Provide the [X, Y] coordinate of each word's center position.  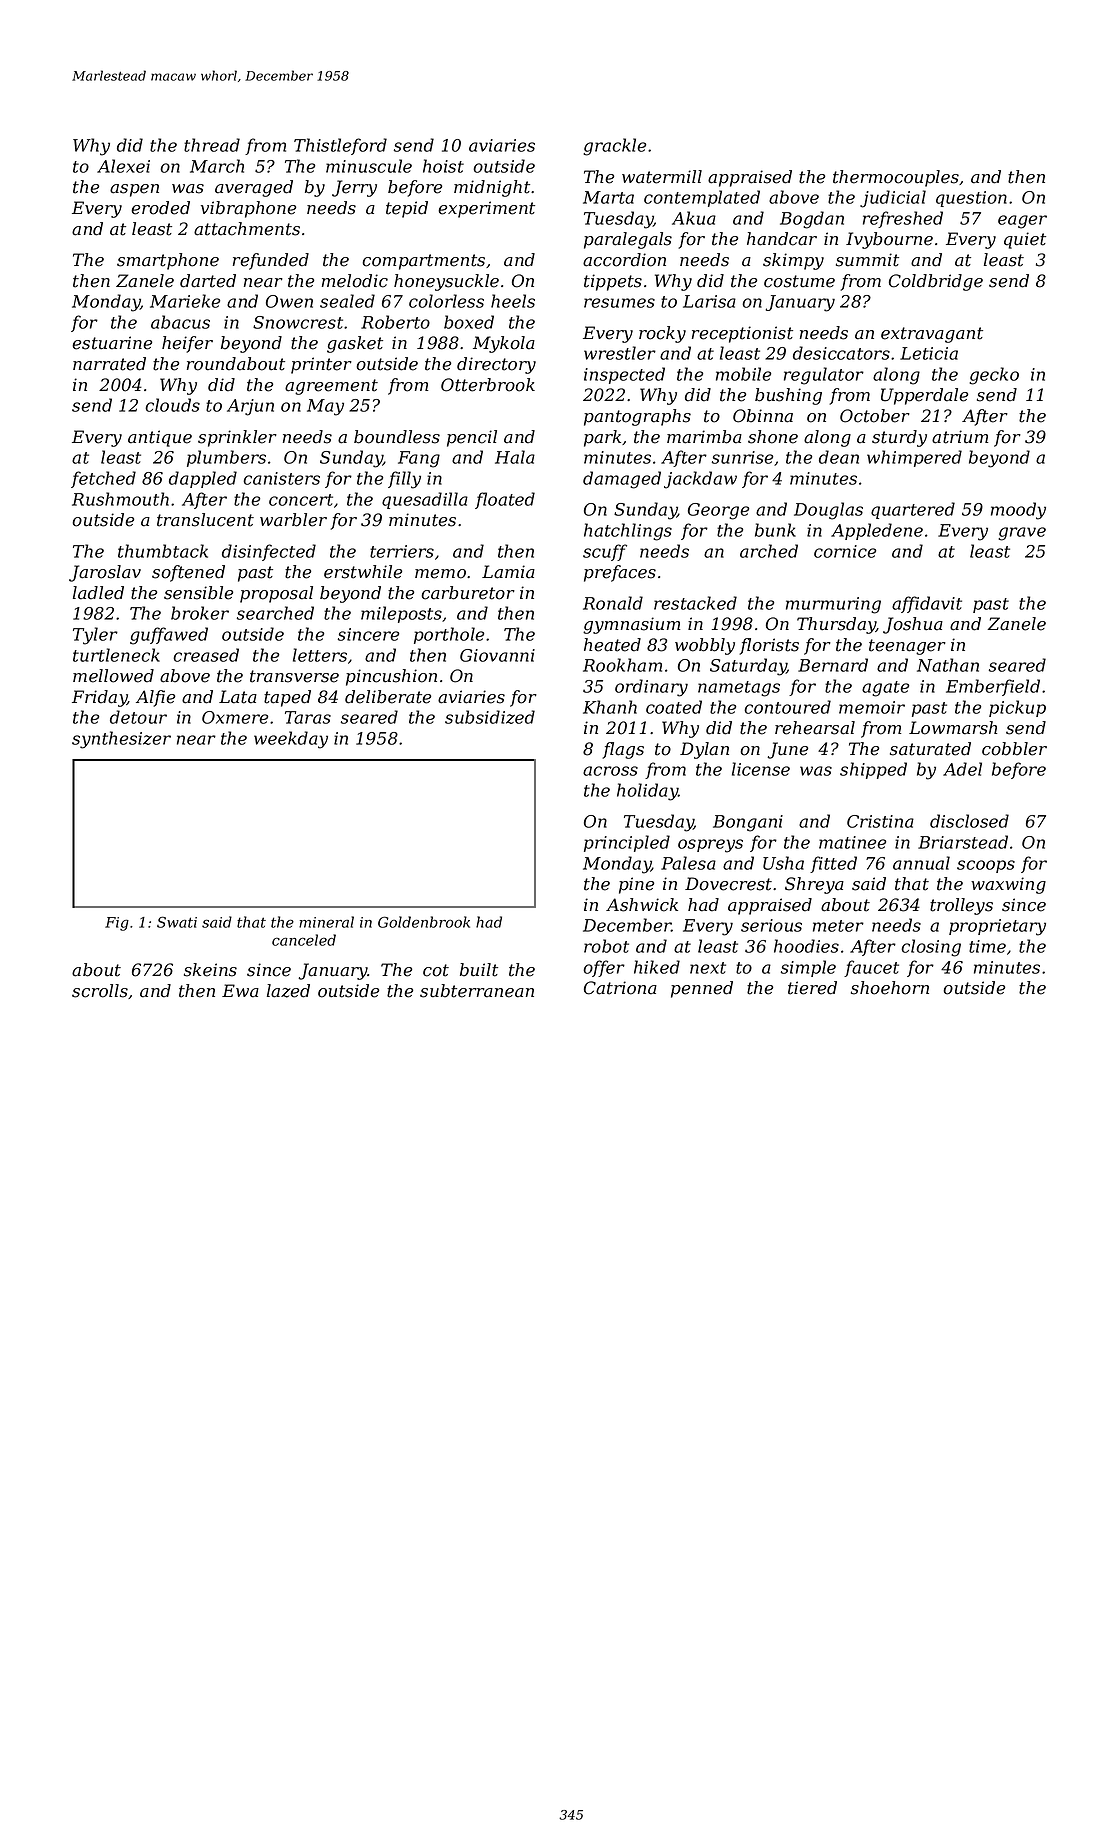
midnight [492, 188]
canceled [304, 940]
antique [160, 438]
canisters [281, 478]
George [718, 511]
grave [1022, 534]
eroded [160, 208]
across [610, 771]
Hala [515, 457]
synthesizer [121, 740]
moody [1018, 511]
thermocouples [896, 178]
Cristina [880, 821]
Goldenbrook [424, 922]
